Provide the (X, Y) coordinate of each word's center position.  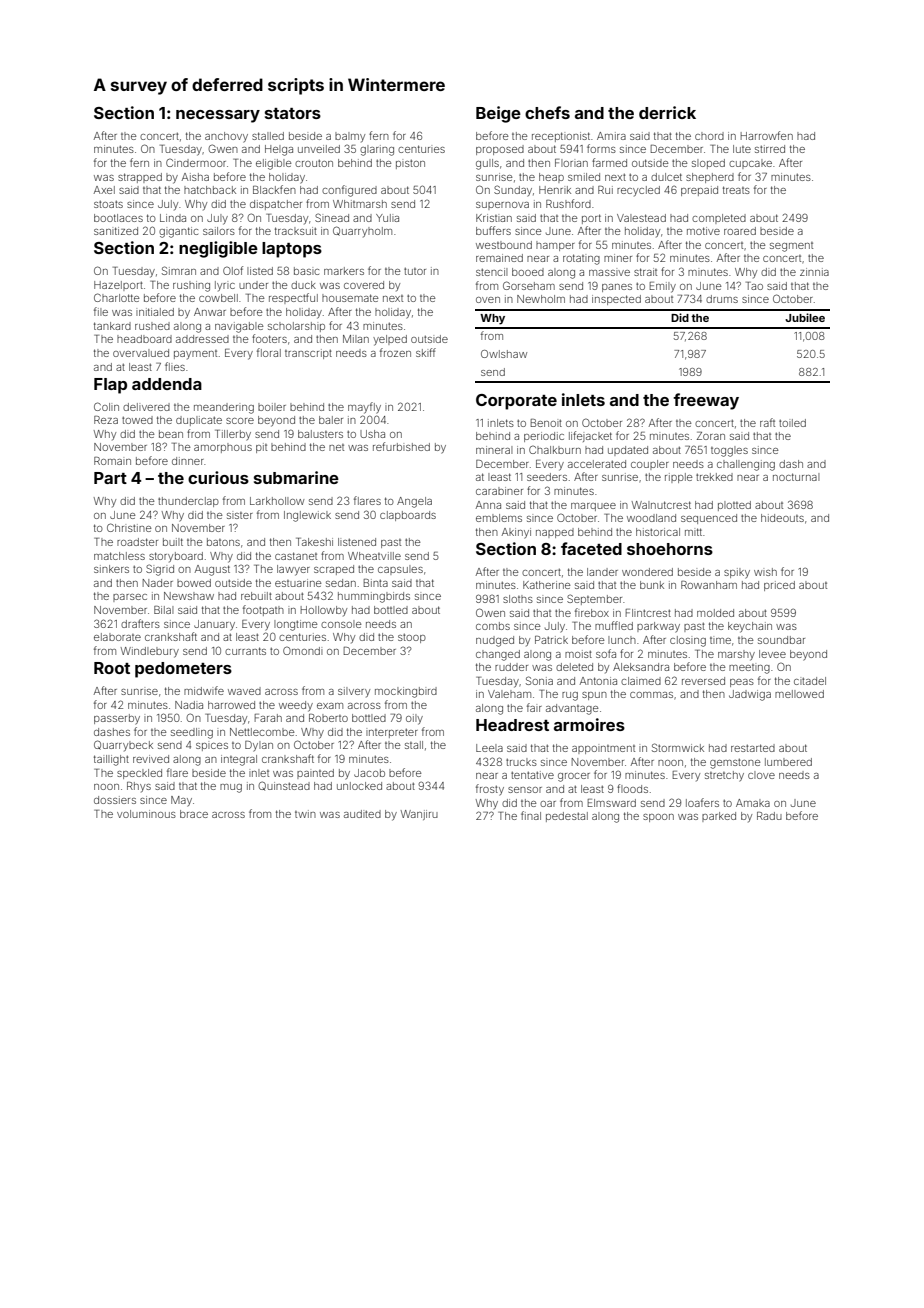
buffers (493, 230)
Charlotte (117, 297)
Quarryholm (362, 231)
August (212, 570)
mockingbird (406, 692)
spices (212, 747)
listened (357, 542)
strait (645, 272)
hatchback (210, 190)
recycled (638, 191)
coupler (650, 465)
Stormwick (678, 747)
